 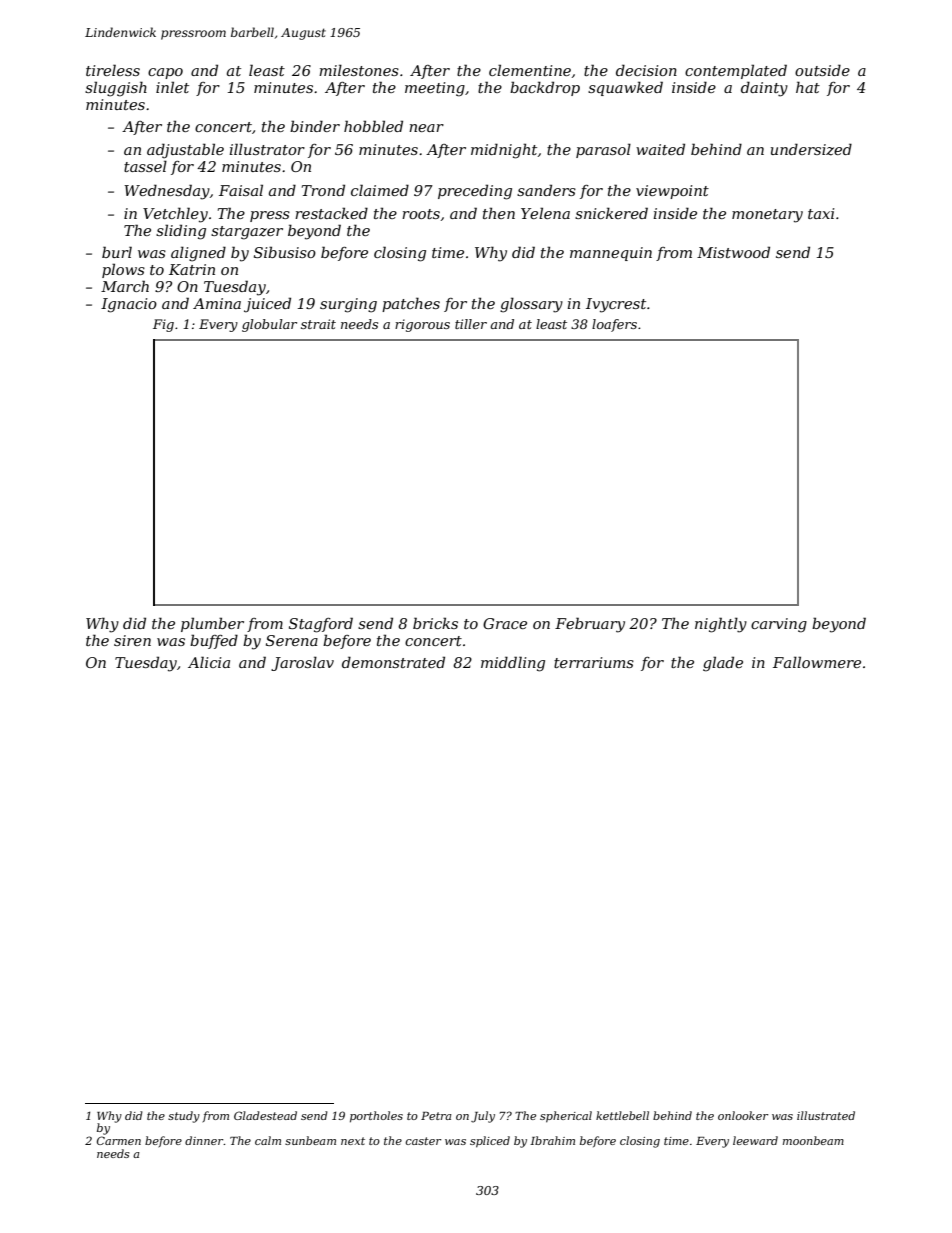 I want to click on Sibusiso, so click(x=285, y=252).
